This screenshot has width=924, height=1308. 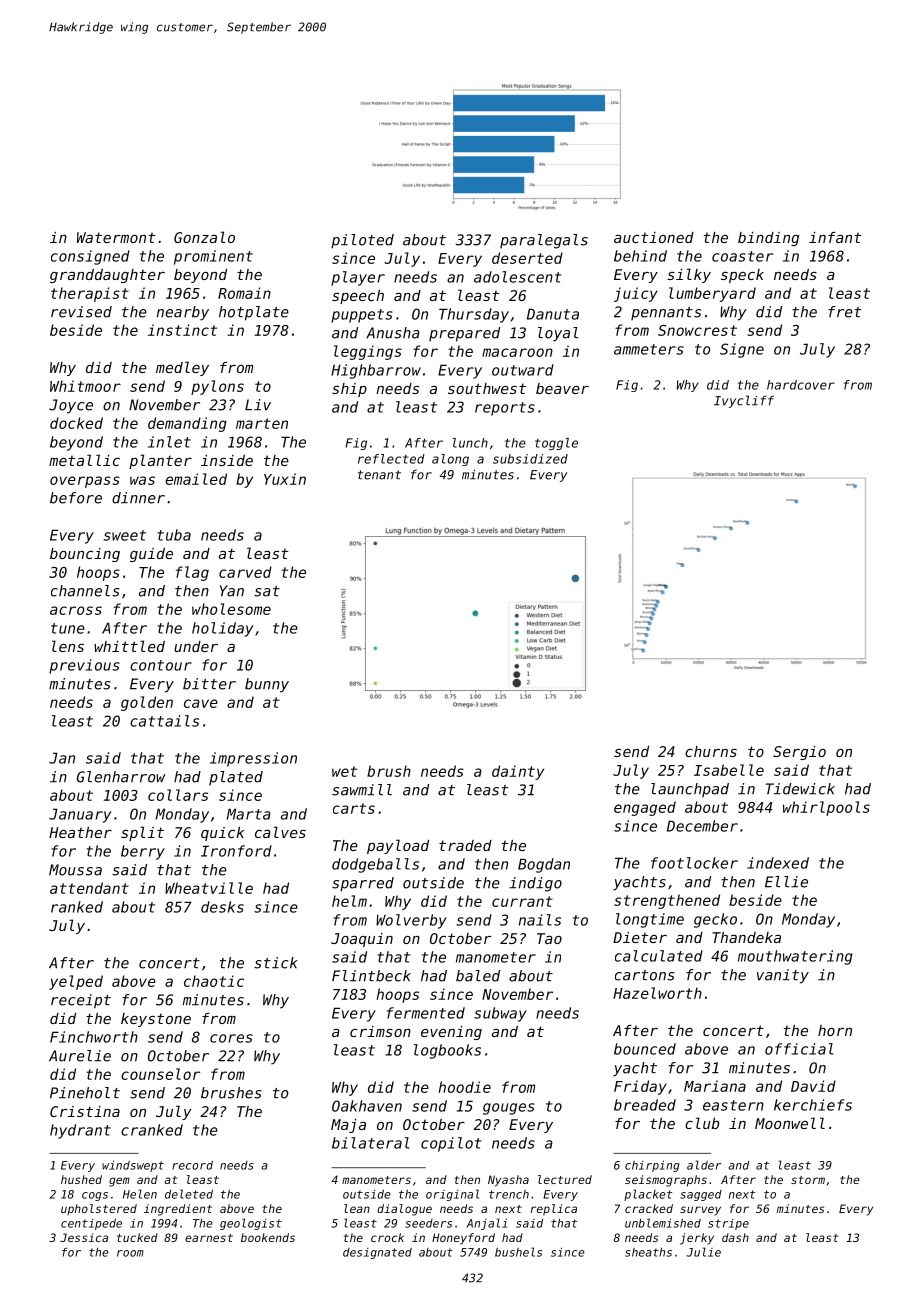 What do you see at coordinates (253, 759) in the screenshot?
I see `impression` at bounding box center [253, 759].
